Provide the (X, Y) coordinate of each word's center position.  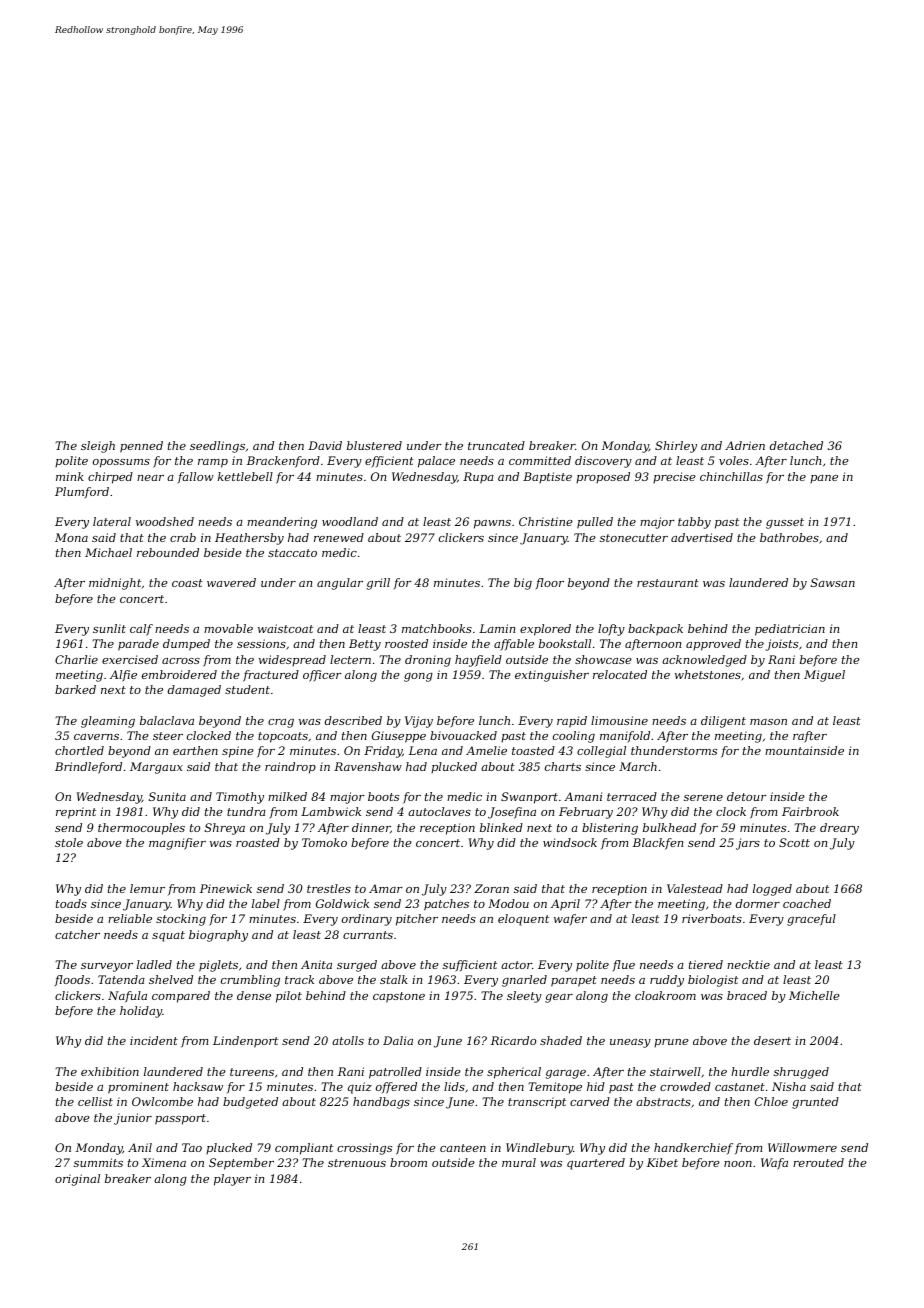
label (266, 903)
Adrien (745, 445)
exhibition (110, 1071)
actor (516, 965)
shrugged (801, 1073)
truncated (496, 445)
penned (141, 447)
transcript (537, 1103)
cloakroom (665, 995)
